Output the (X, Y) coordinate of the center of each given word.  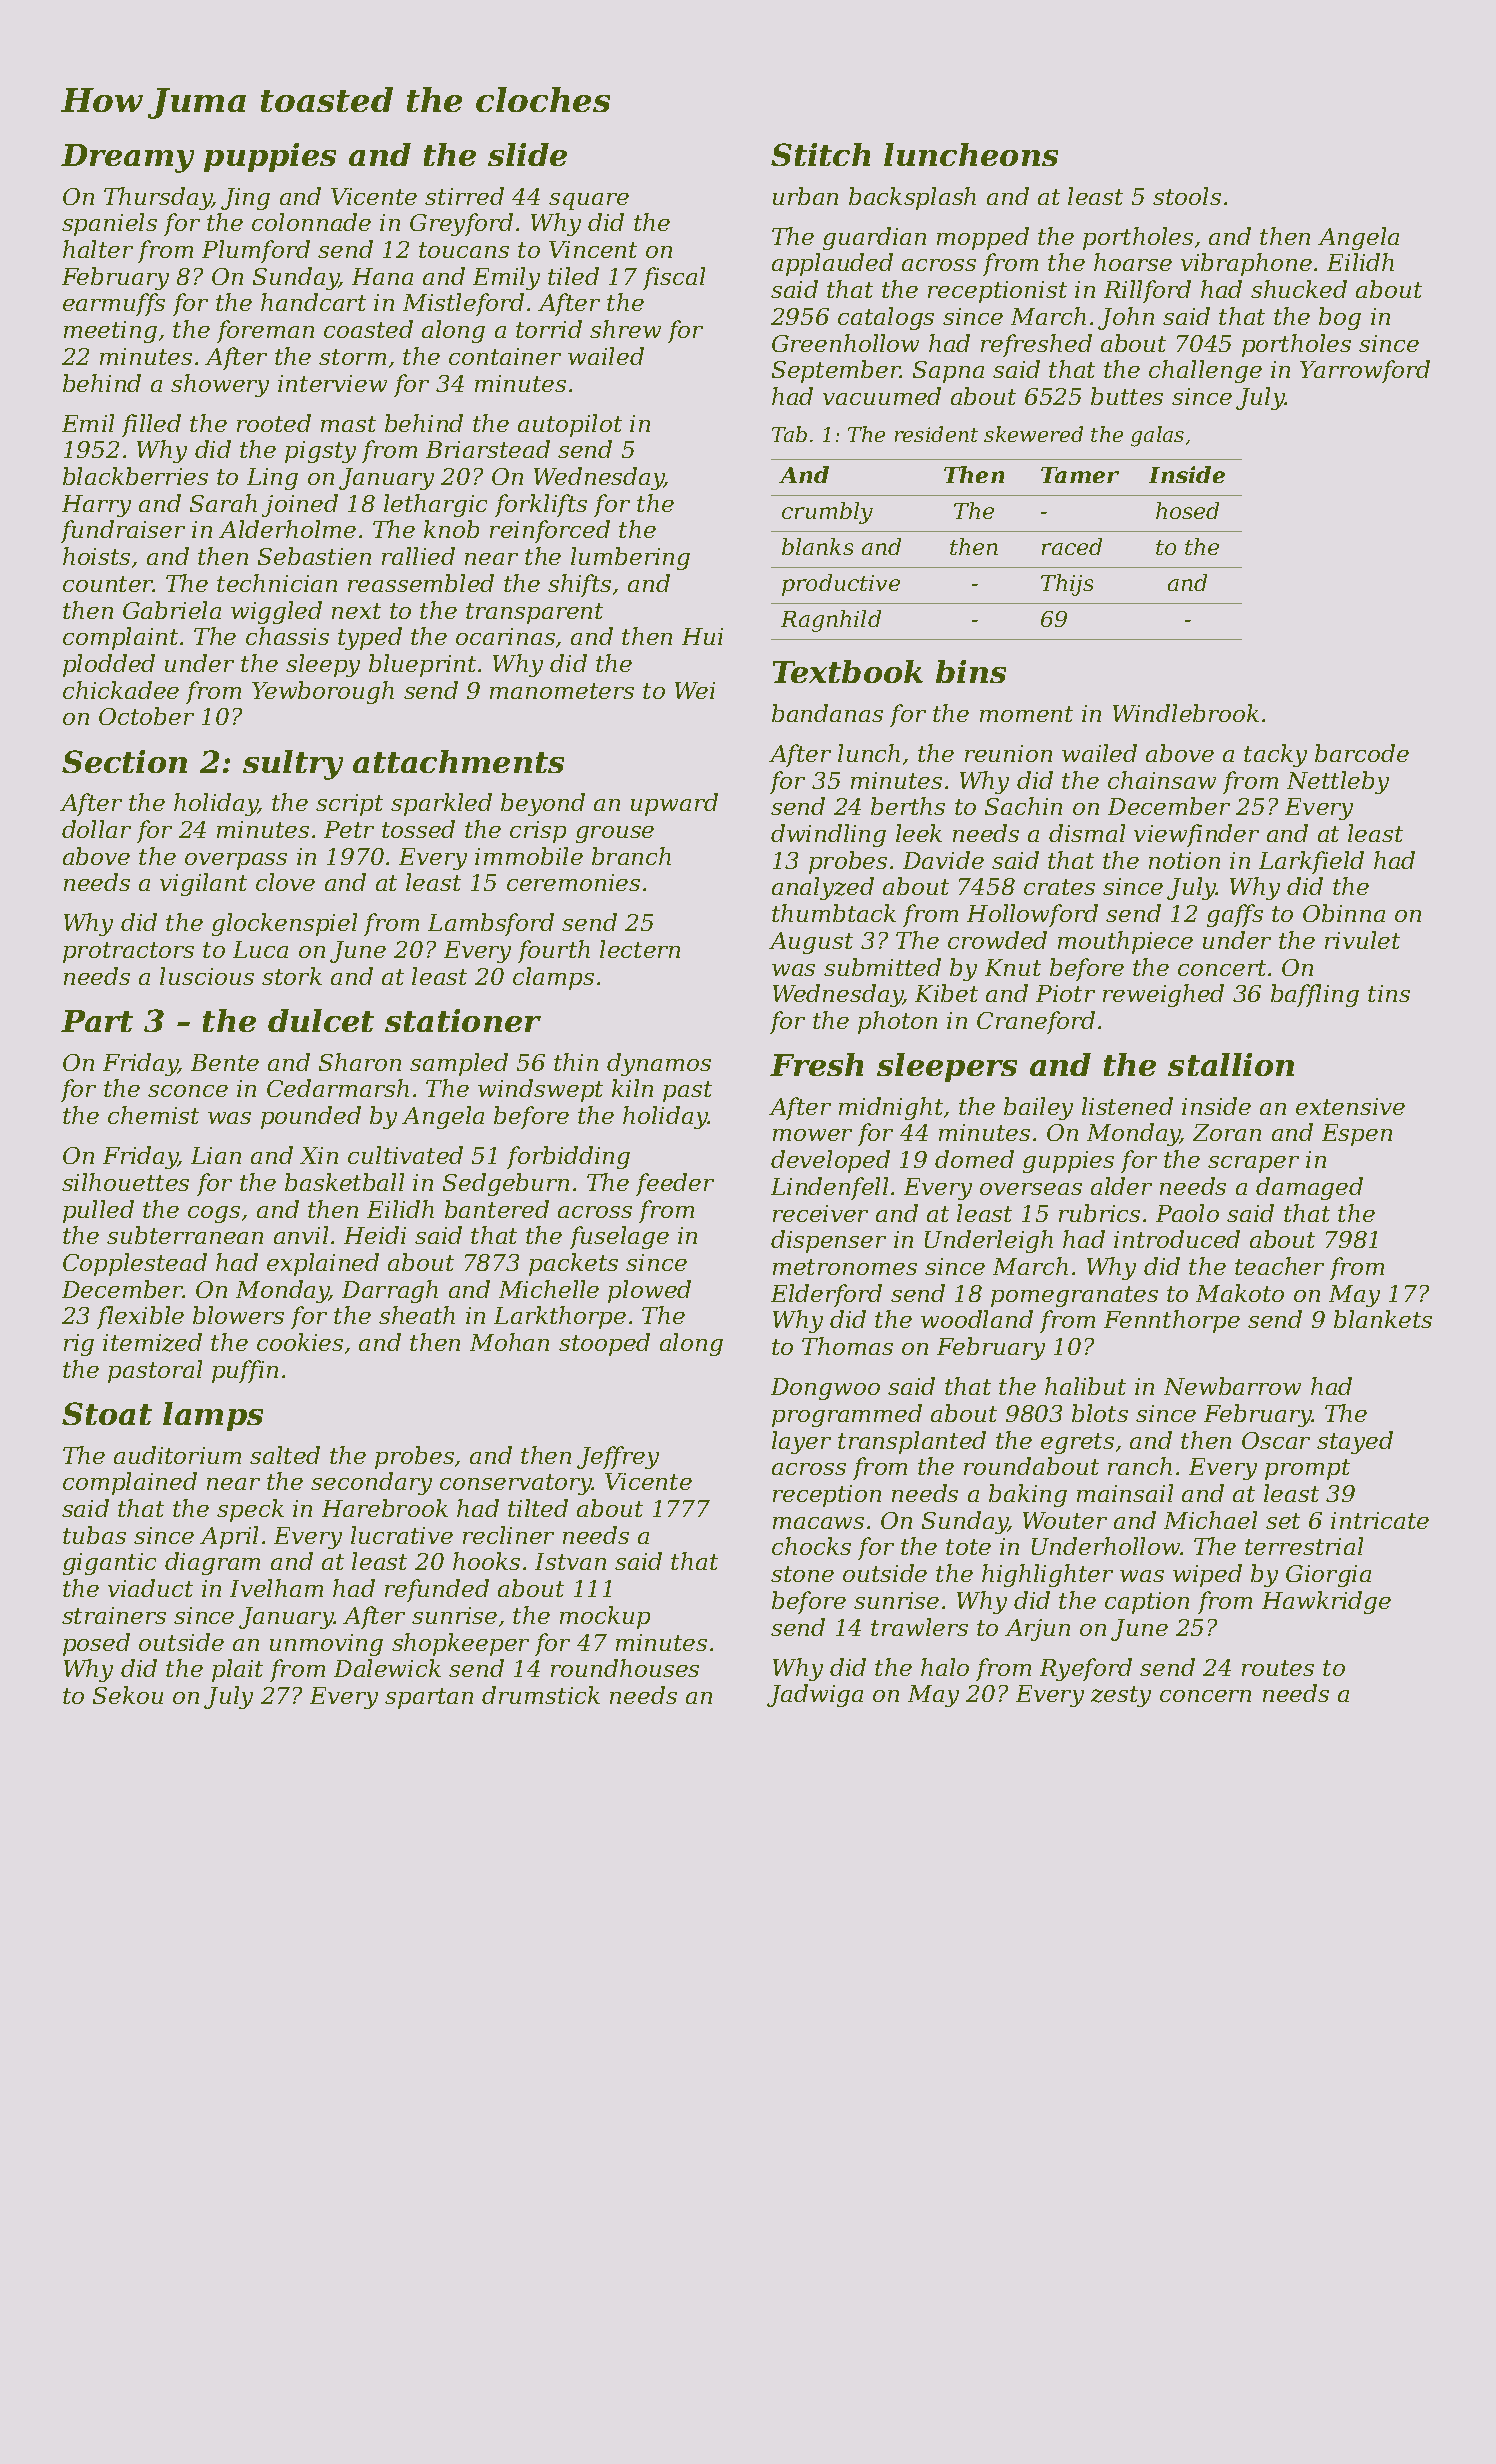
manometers (562, 691)
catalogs (886, 318)
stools (1187, 196)
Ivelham (276, 1588)
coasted (368, 329)
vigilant (203, 884)
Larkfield (1311, 862)
